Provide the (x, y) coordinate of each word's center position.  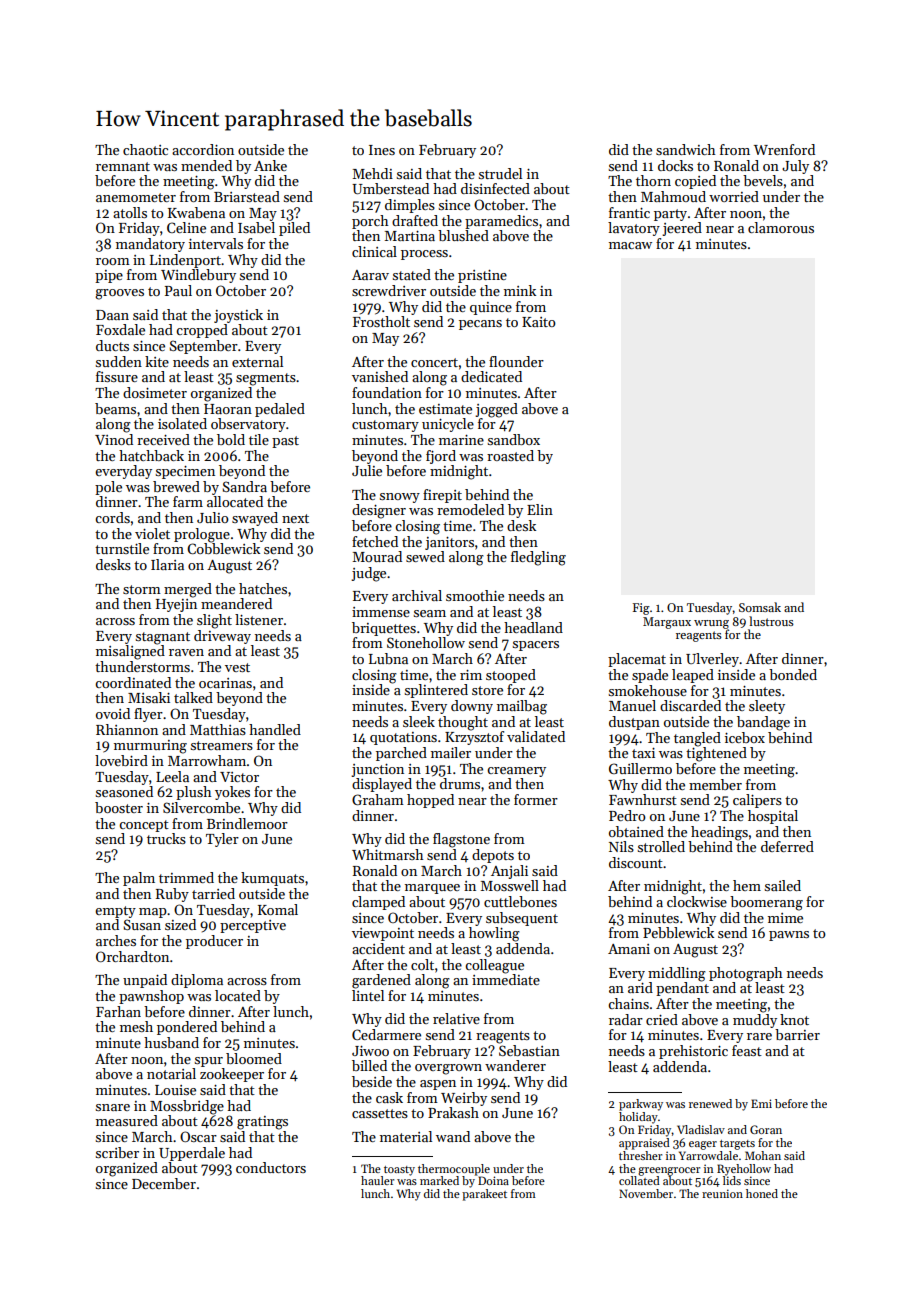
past (285, 442)
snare (113, 1107)
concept (144, 826)
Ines (382, 150)
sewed (425, 556)
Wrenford (784, 149)
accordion (203, 149)
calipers (757, 801)
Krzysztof (474, 738)
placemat (637, 660)
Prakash (453, 1112)
